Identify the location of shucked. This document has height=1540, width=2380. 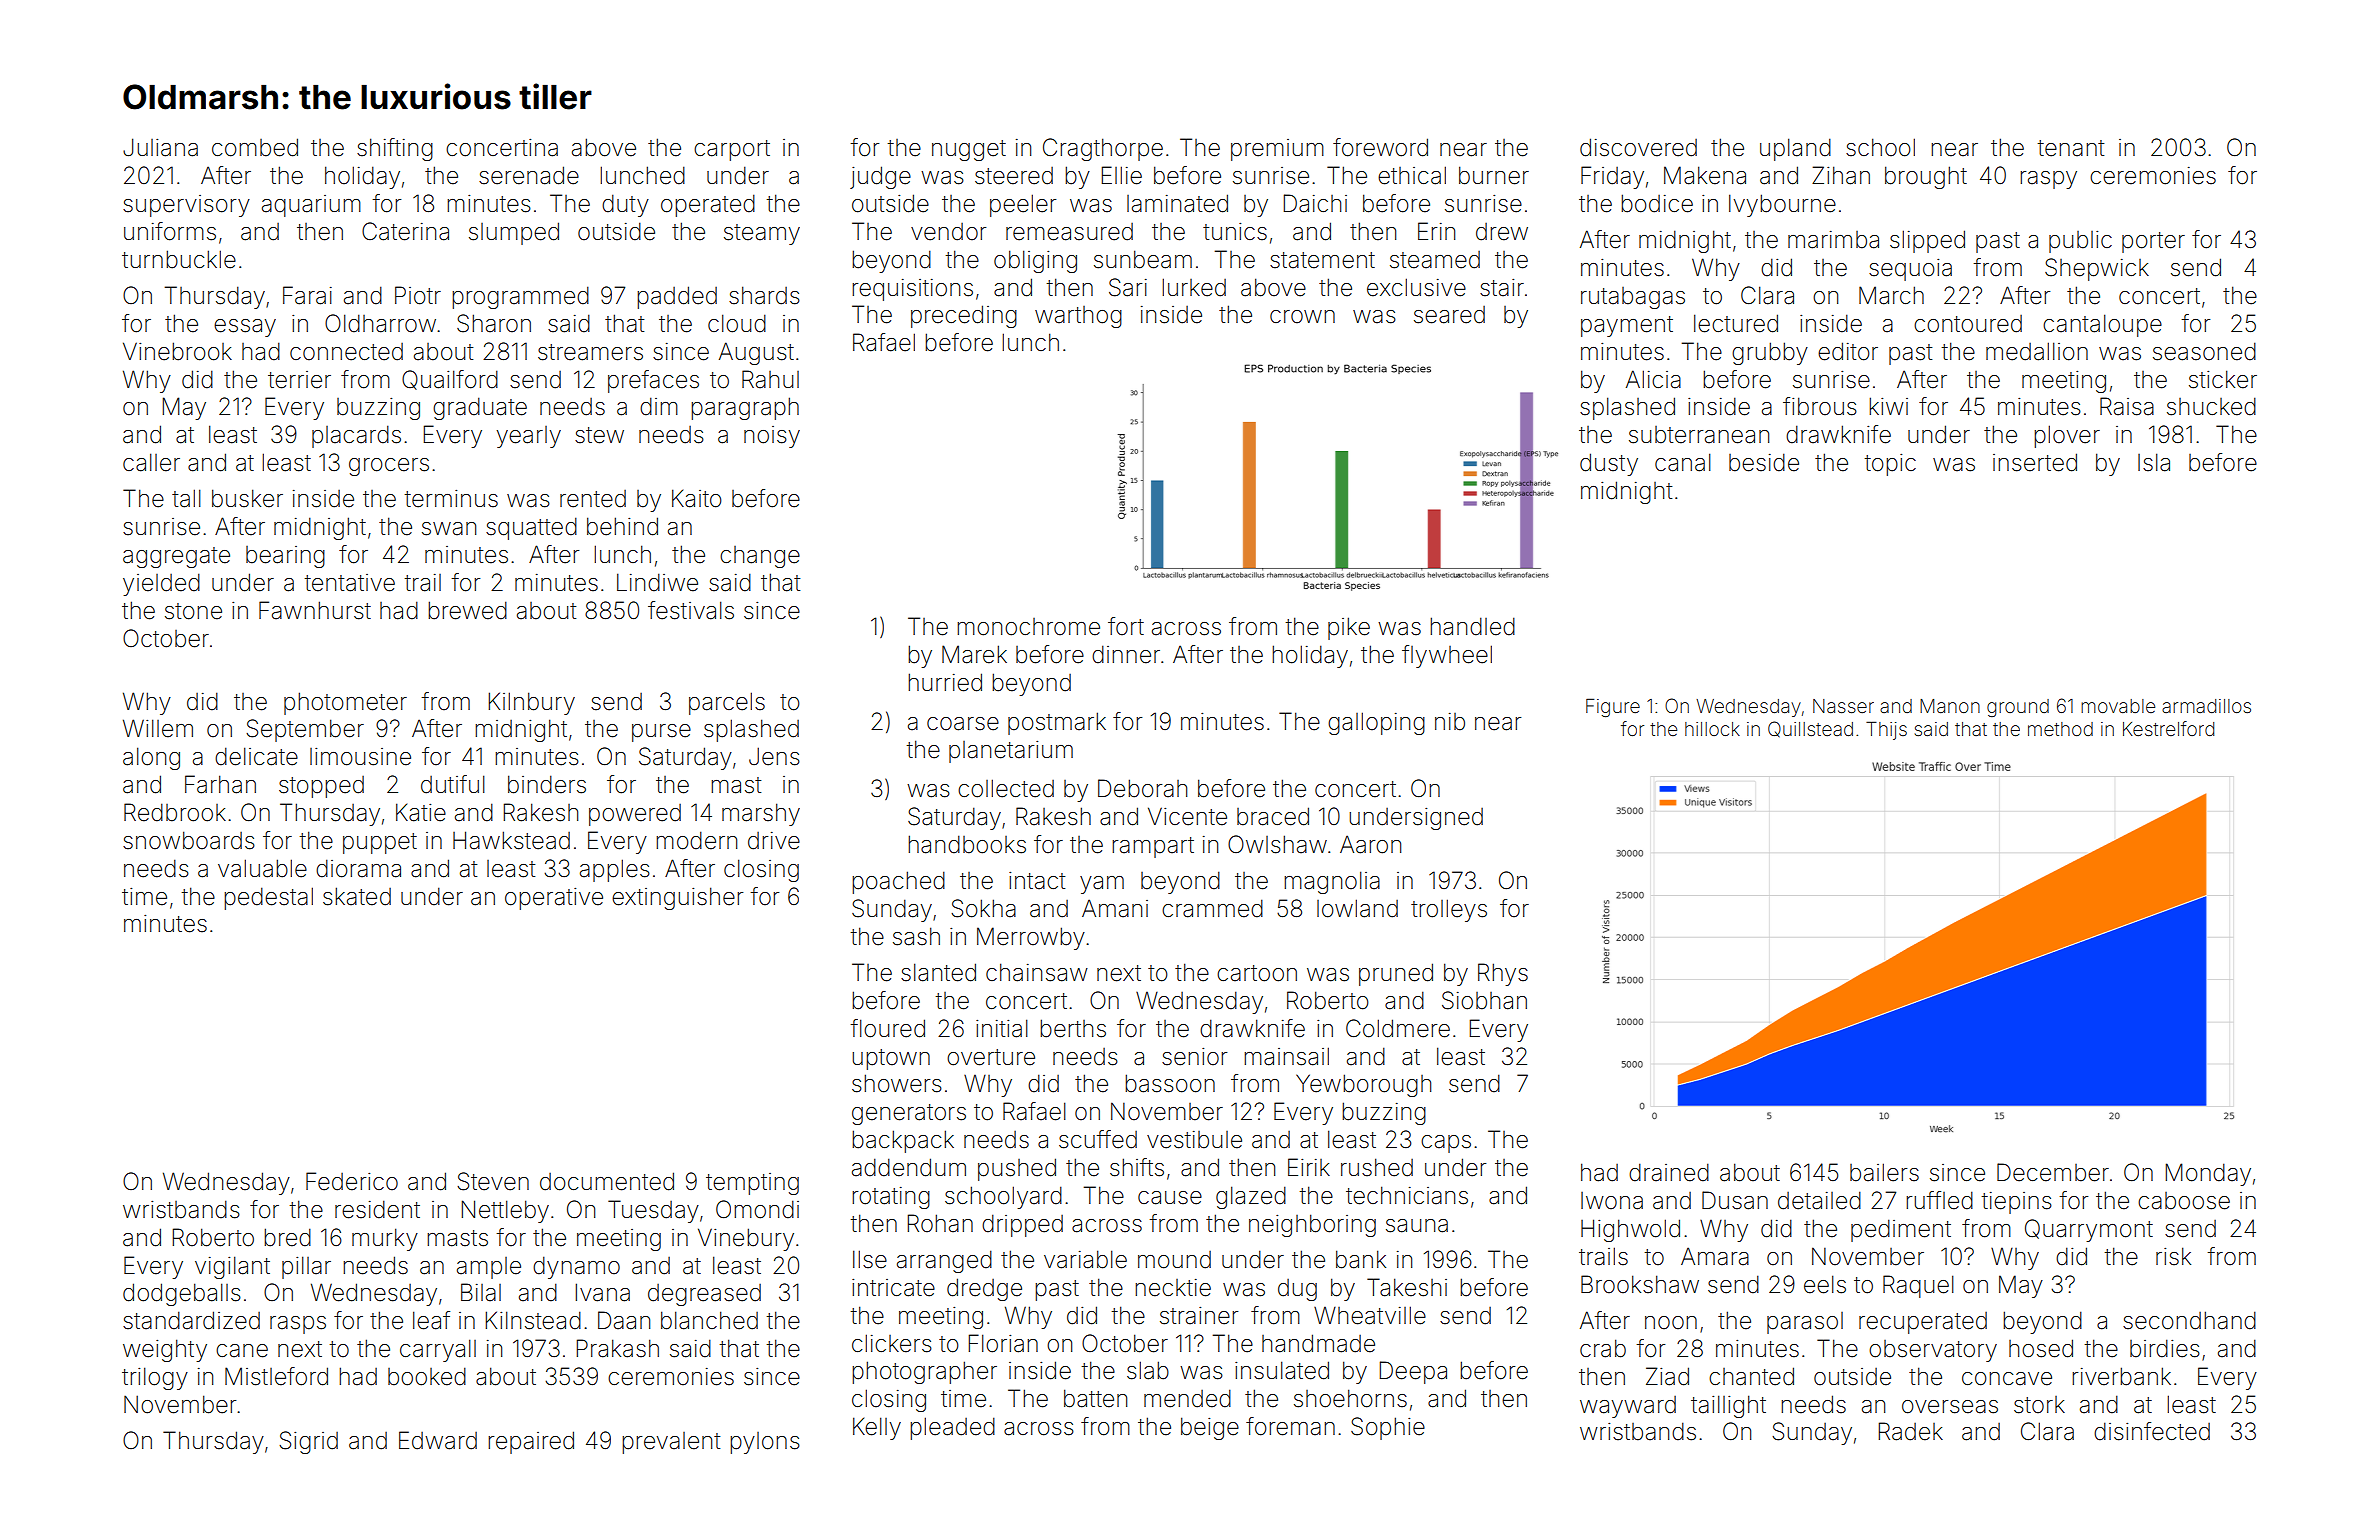
(2211, 406).
